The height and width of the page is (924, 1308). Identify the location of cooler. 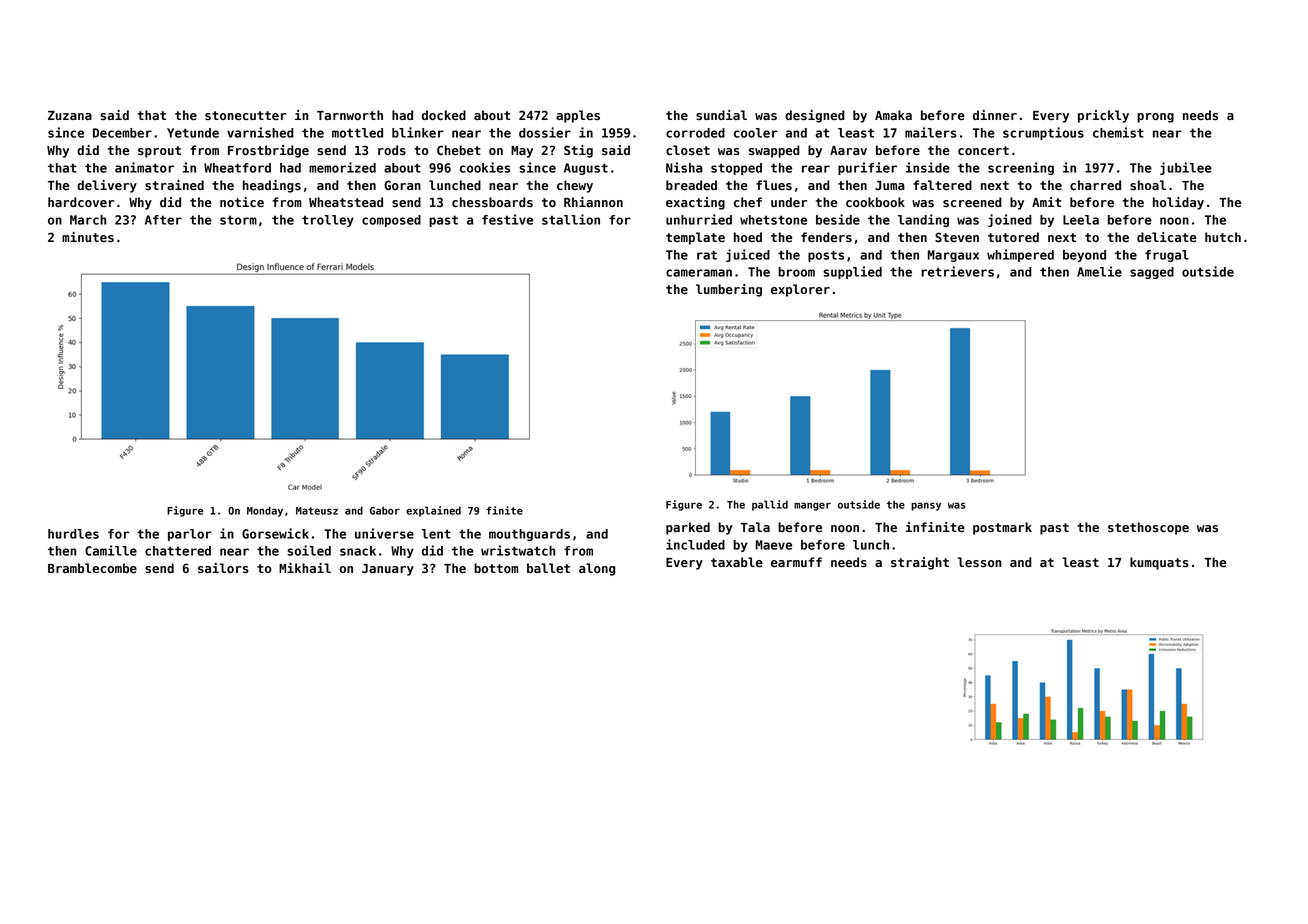
(756, 133).
